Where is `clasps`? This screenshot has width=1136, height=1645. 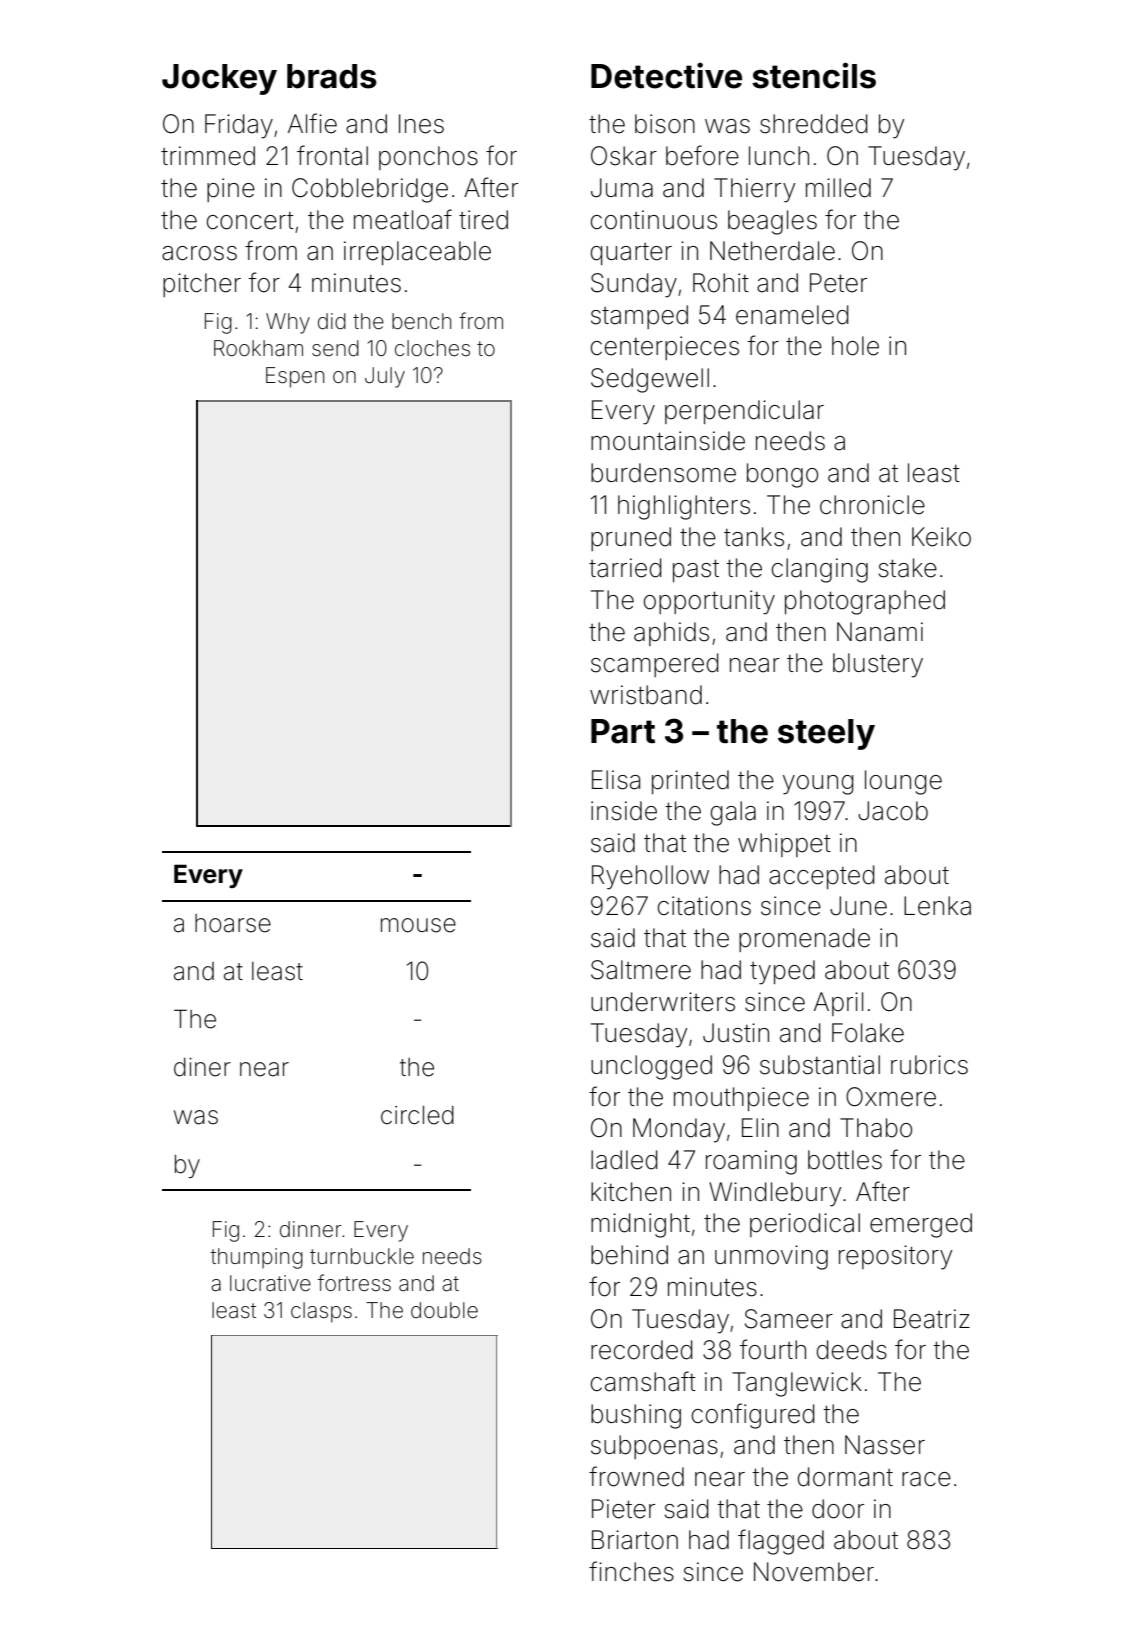
clasps is located at coordinates (321, 1312).
